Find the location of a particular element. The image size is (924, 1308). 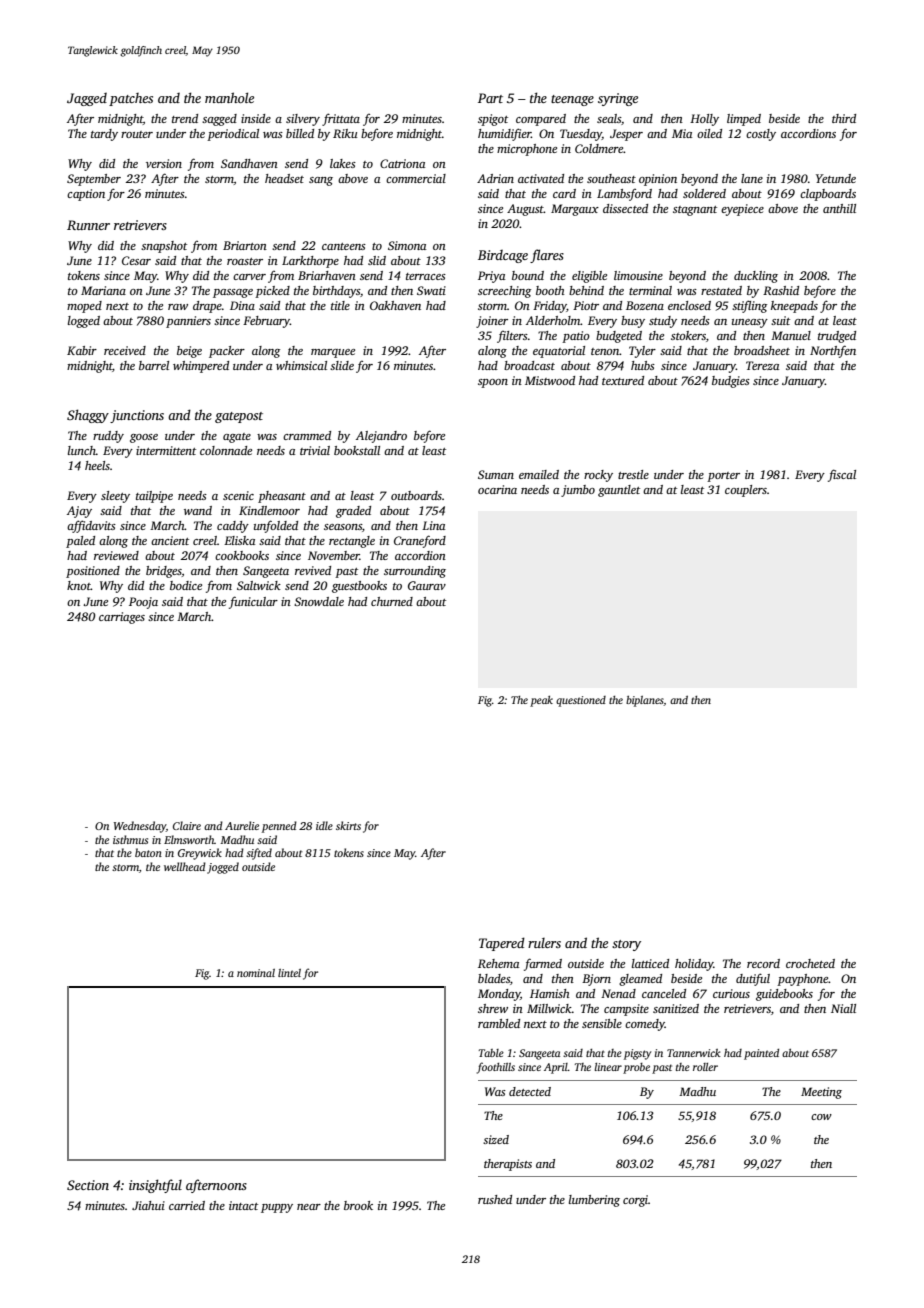

version is located at coordinates (164, 163).
